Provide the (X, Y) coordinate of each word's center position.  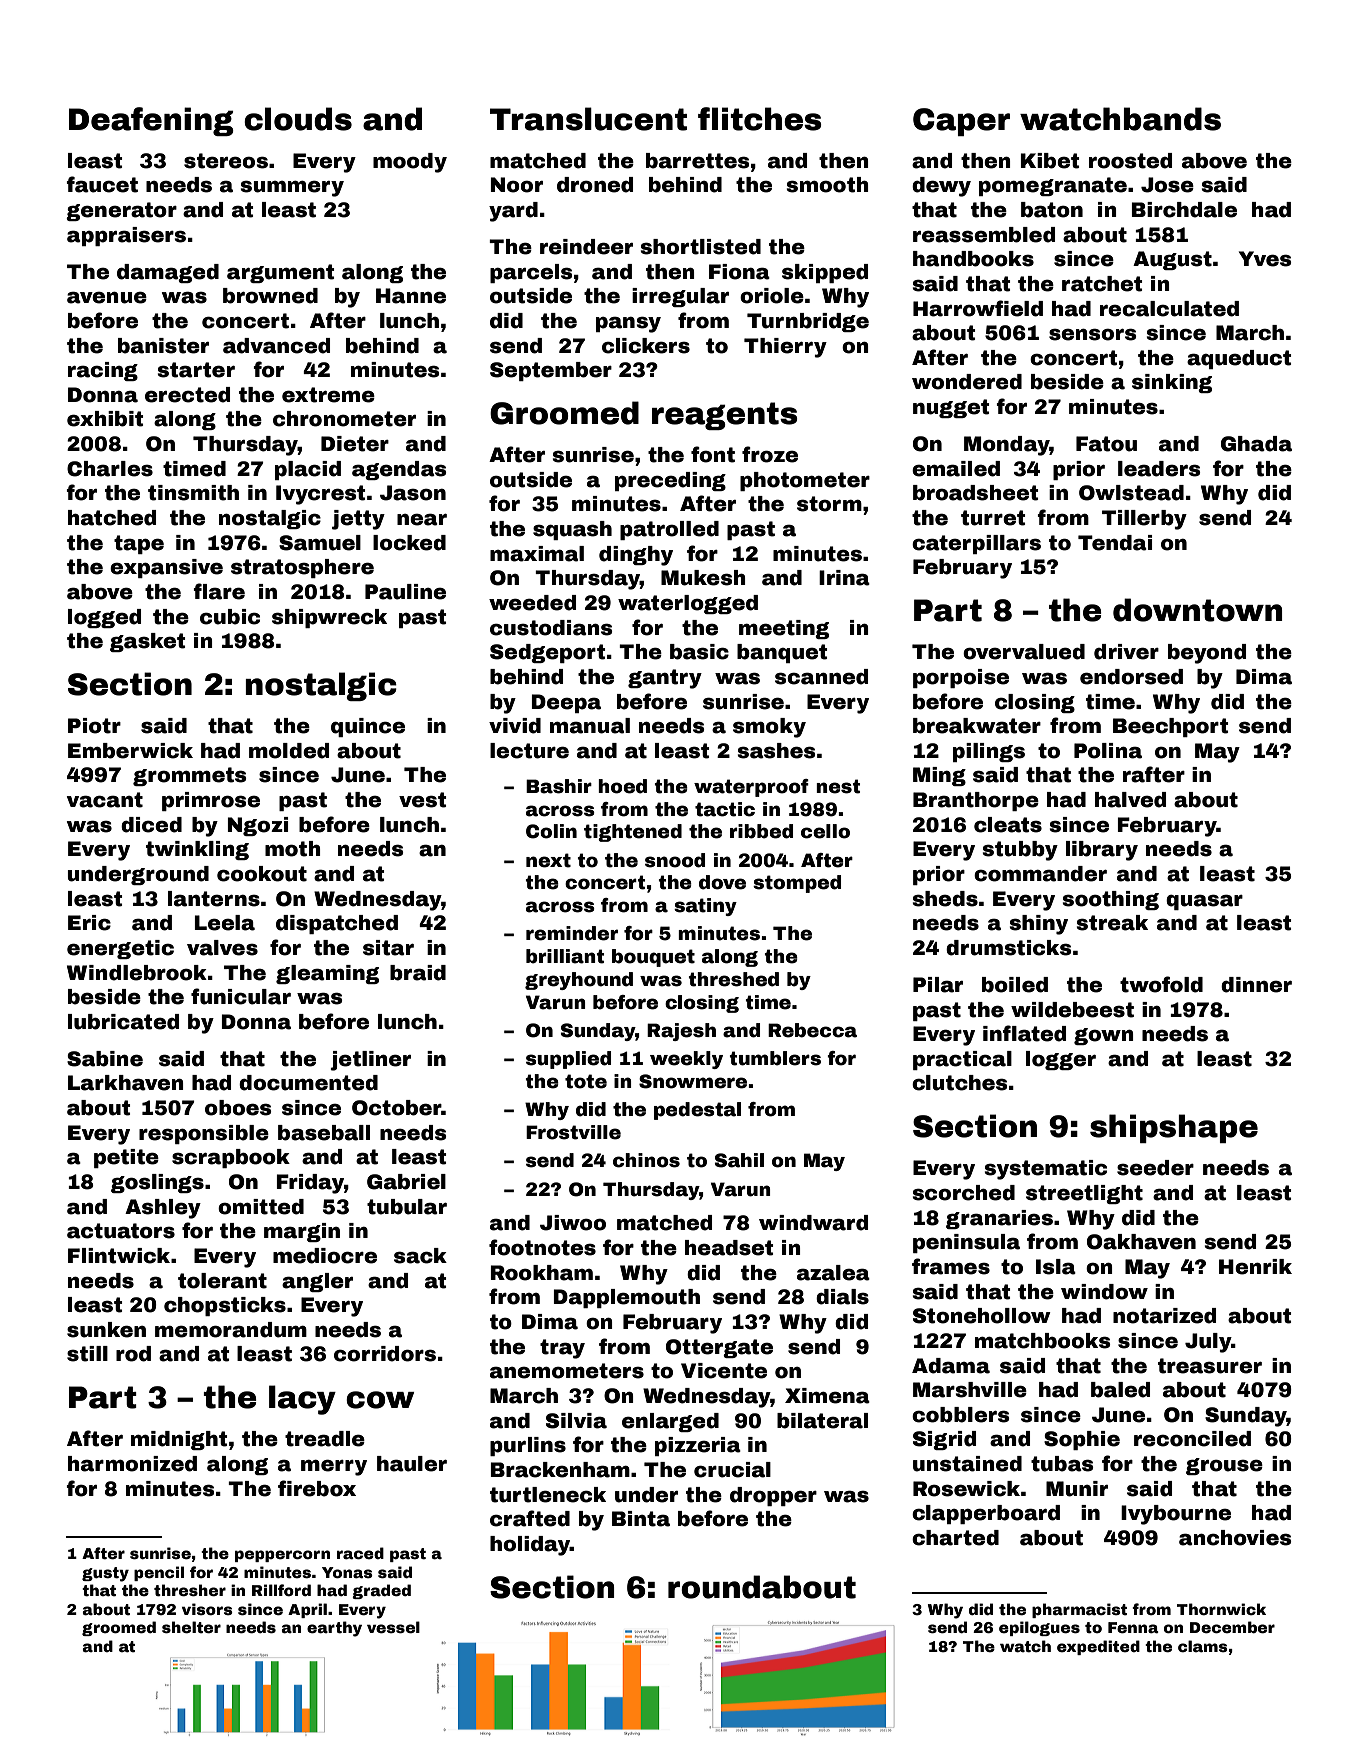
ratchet (1102, 284)
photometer (805, 481)
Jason (413, 493)
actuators (121, 1231)
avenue (107, 298)
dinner (1256, 985)
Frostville (573, 1132)
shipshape (1174, 1128)
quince (368, 727)
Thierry (785, 348)
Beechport (1170, 727)
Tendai (1115, 543)
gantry (665, 679)
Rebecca (812, 1030)
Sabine (105, 1059)
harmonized (132, 1464)
